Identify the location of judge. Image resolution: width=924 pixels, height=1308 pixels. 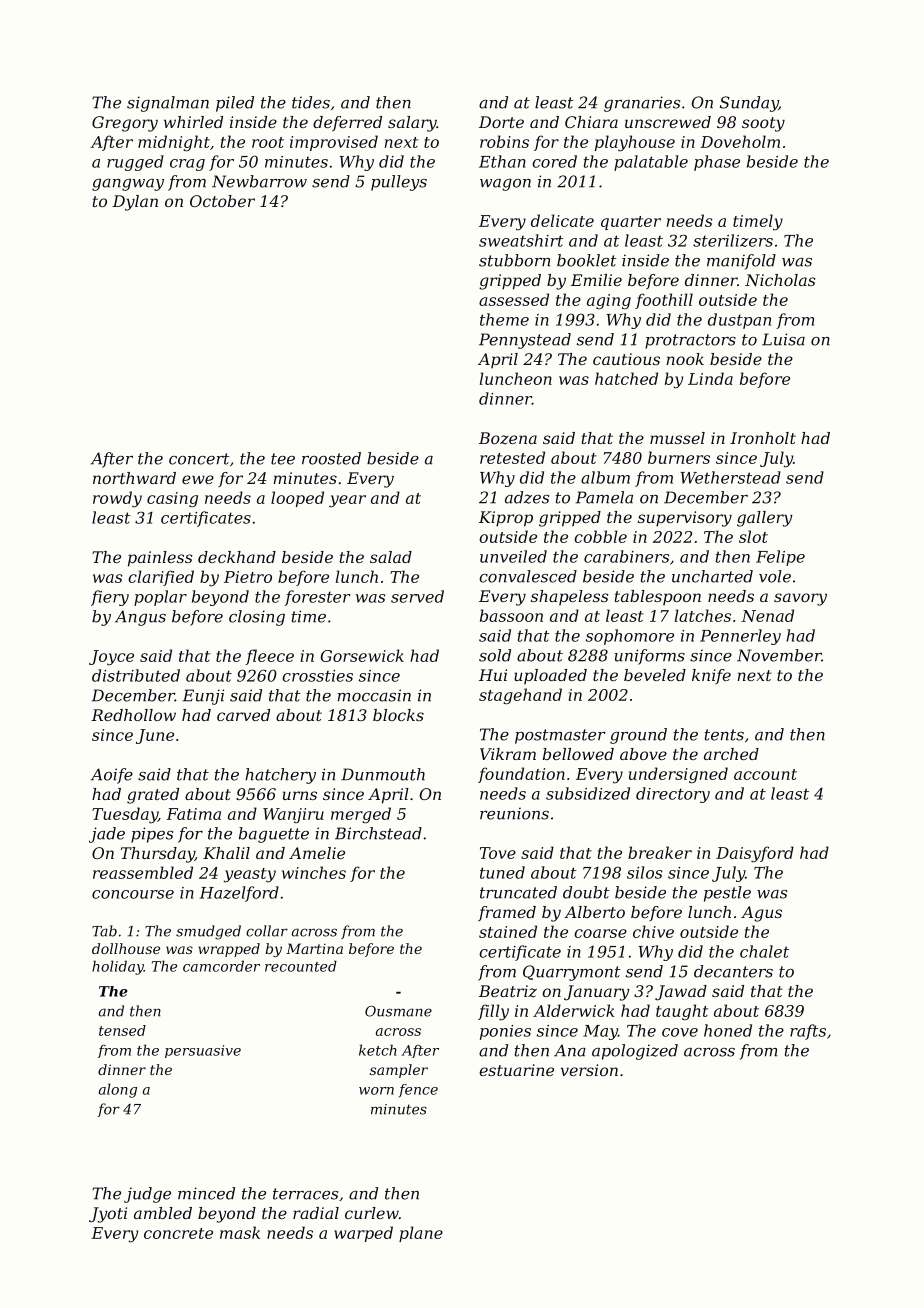
(147, 1195).
